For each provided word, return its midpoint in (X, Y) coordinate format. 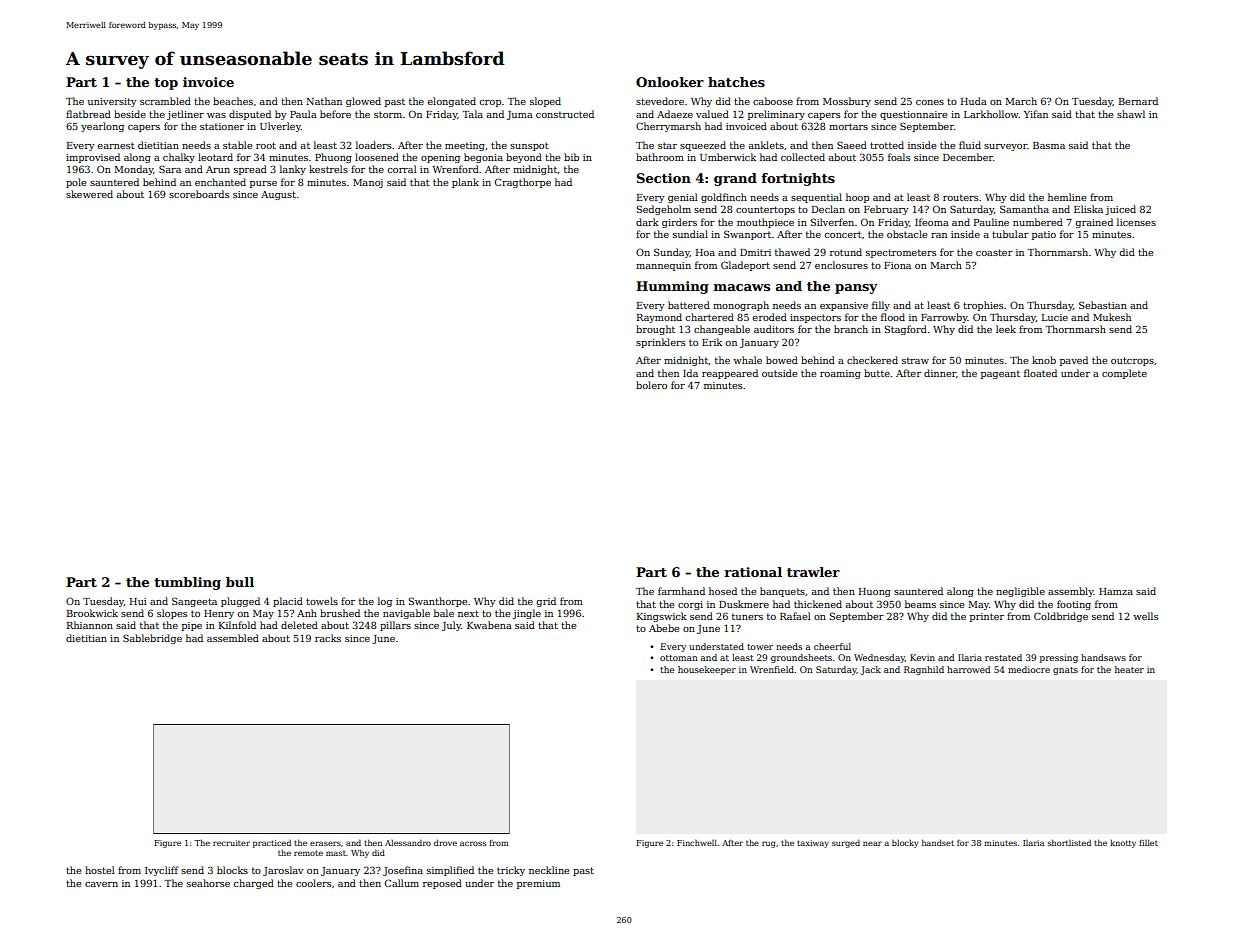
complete (1124, 374)
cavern (101, 884)
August (278, 195)
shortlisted (1069, 842)
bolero (651, 385)
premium (538, 884)
